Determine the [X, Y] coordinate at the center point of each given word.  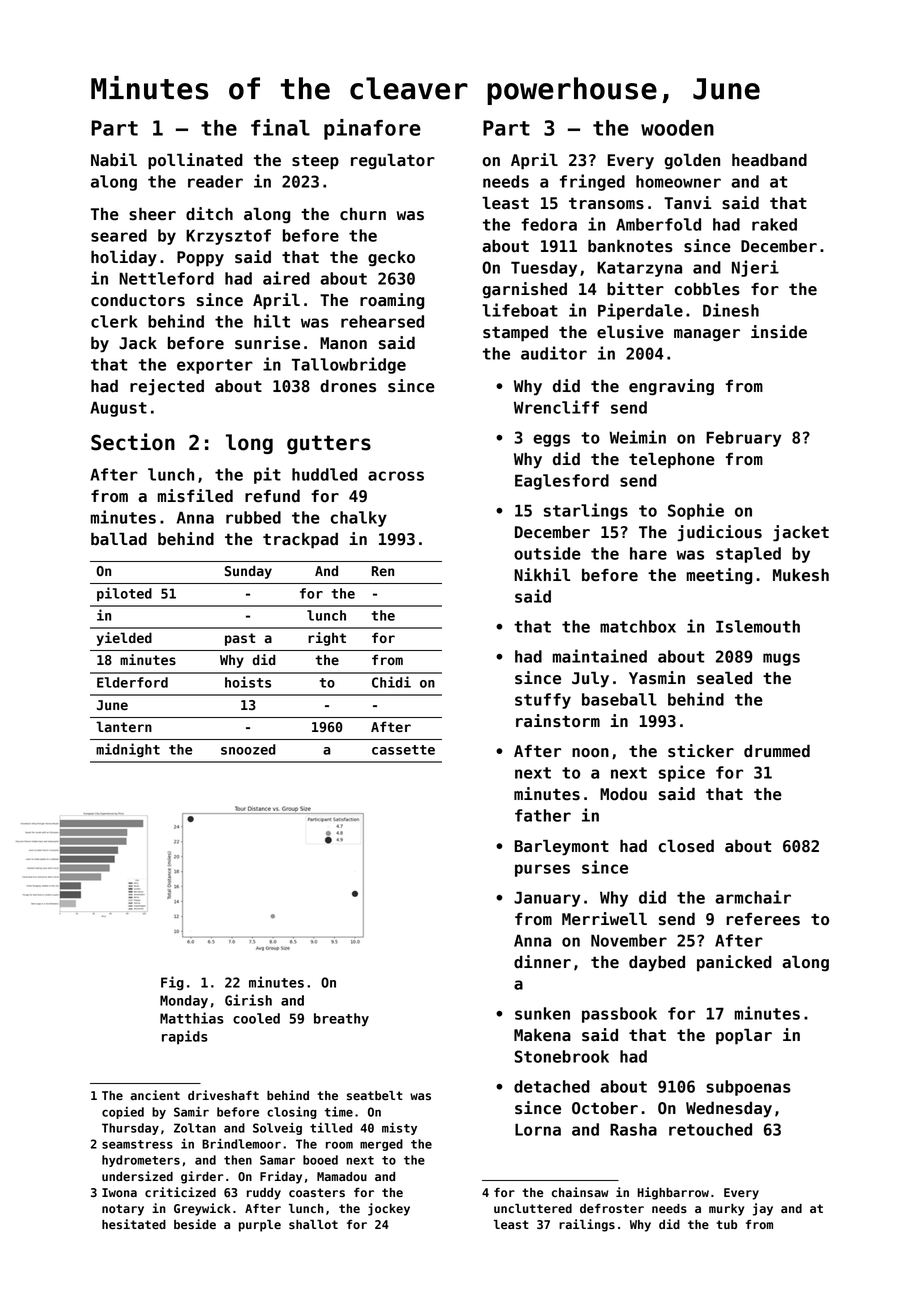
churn [363, 214]
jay [763, 1209]
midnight [128, 750]
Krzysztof [228, 237]
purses [542, 870]
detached [552, 1086]
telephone [672, 460]
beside [195, 1224]
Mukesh [801, 575]
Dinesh [731, 310]
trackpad [300, 540]
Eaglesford [562, 482]
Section [133, 442]
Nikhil [542, 574]
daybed [657, 963]
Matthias [192, 1018]
